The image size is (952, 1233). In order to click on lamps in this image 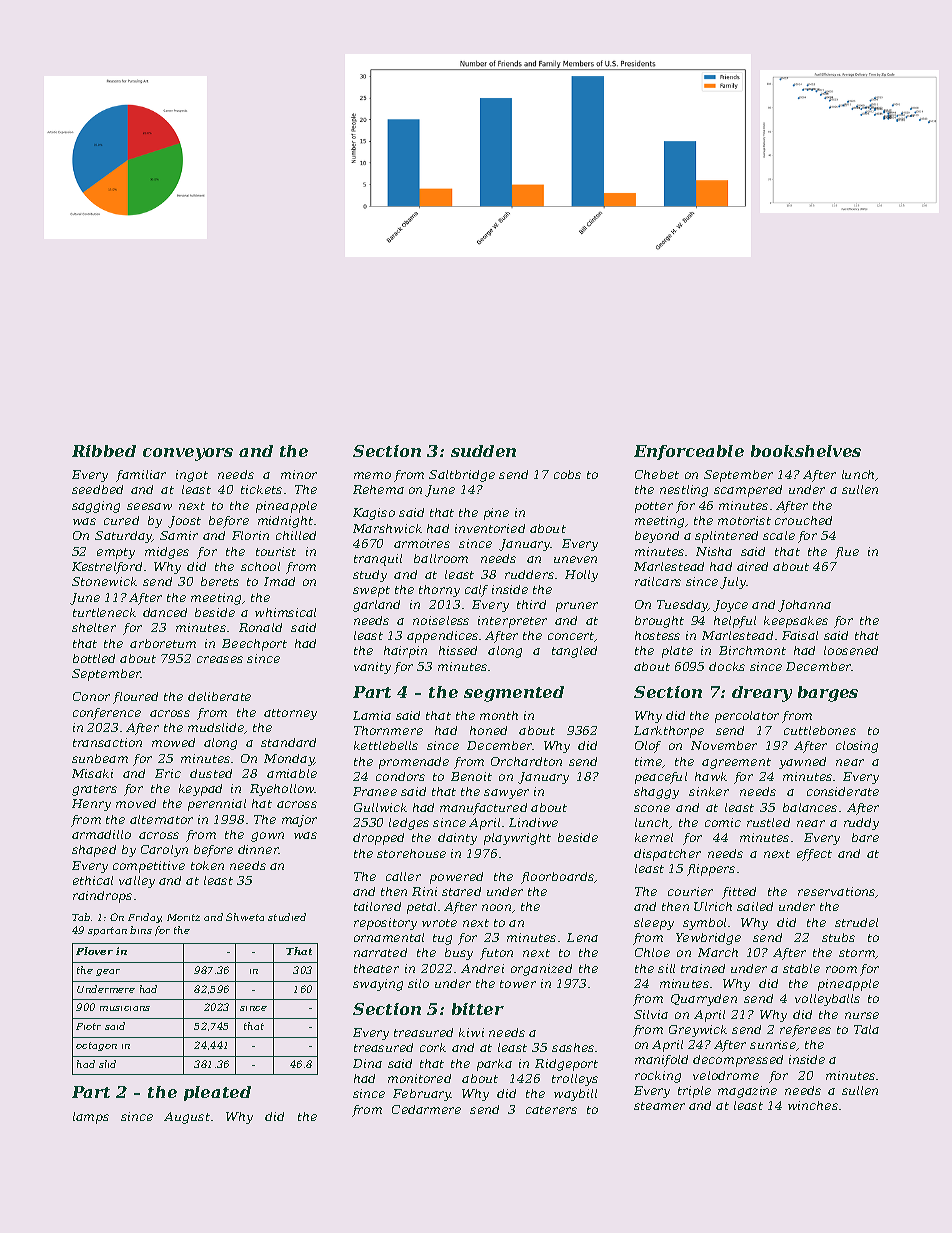, I will do `click(91, 1118)`.
